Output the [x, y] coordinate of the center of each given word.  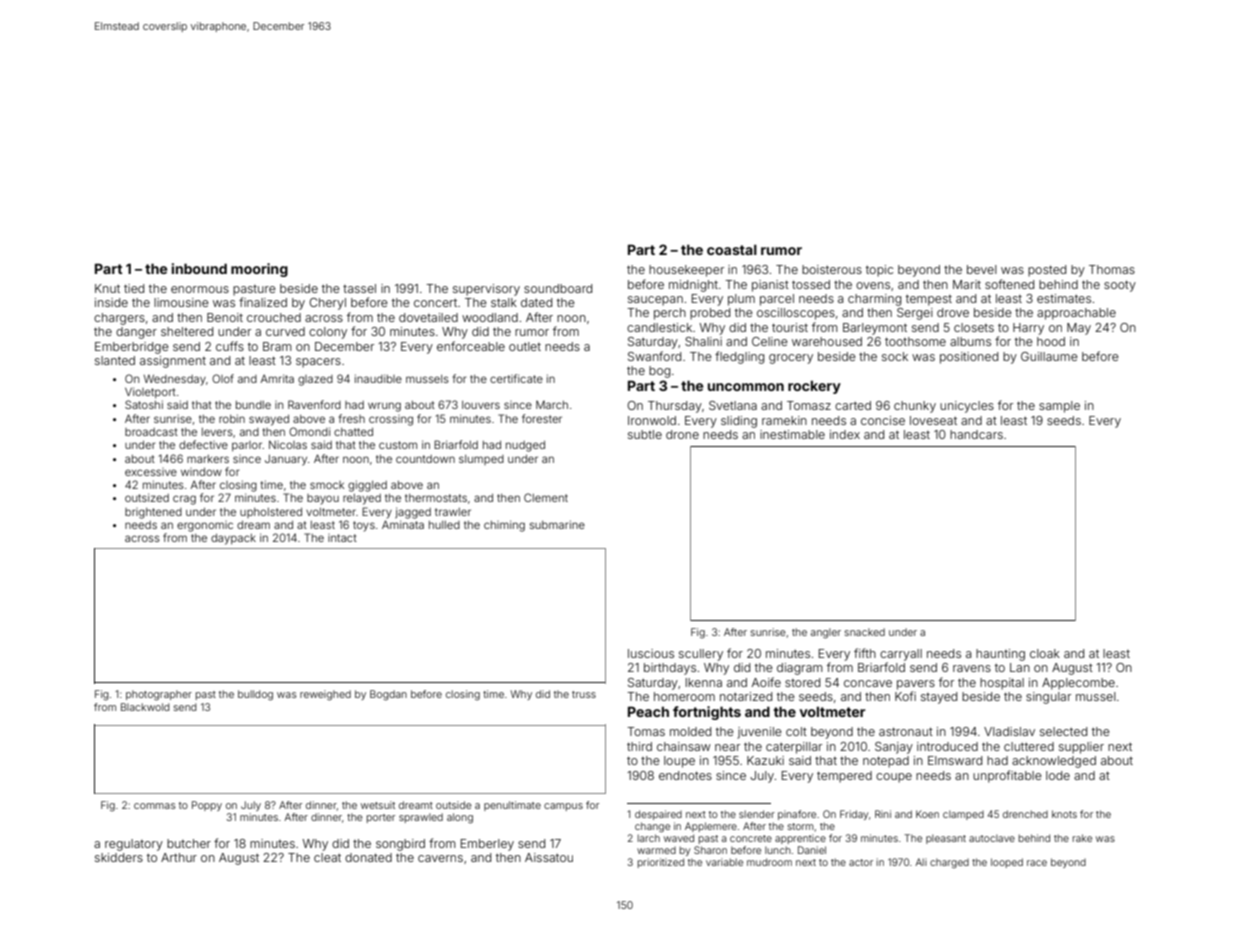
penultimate [512, 806]
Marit [967, 284]
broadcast [151, 432]
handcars [976, 434]
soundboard [558, 288]
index [845, 434]
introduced [947, 746]
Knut [107, 288]
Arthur [179, 857]
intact [342, 538]
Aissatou [549, 857]
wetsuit [378, 805]
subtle [645, 434]
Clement [546, 497]
